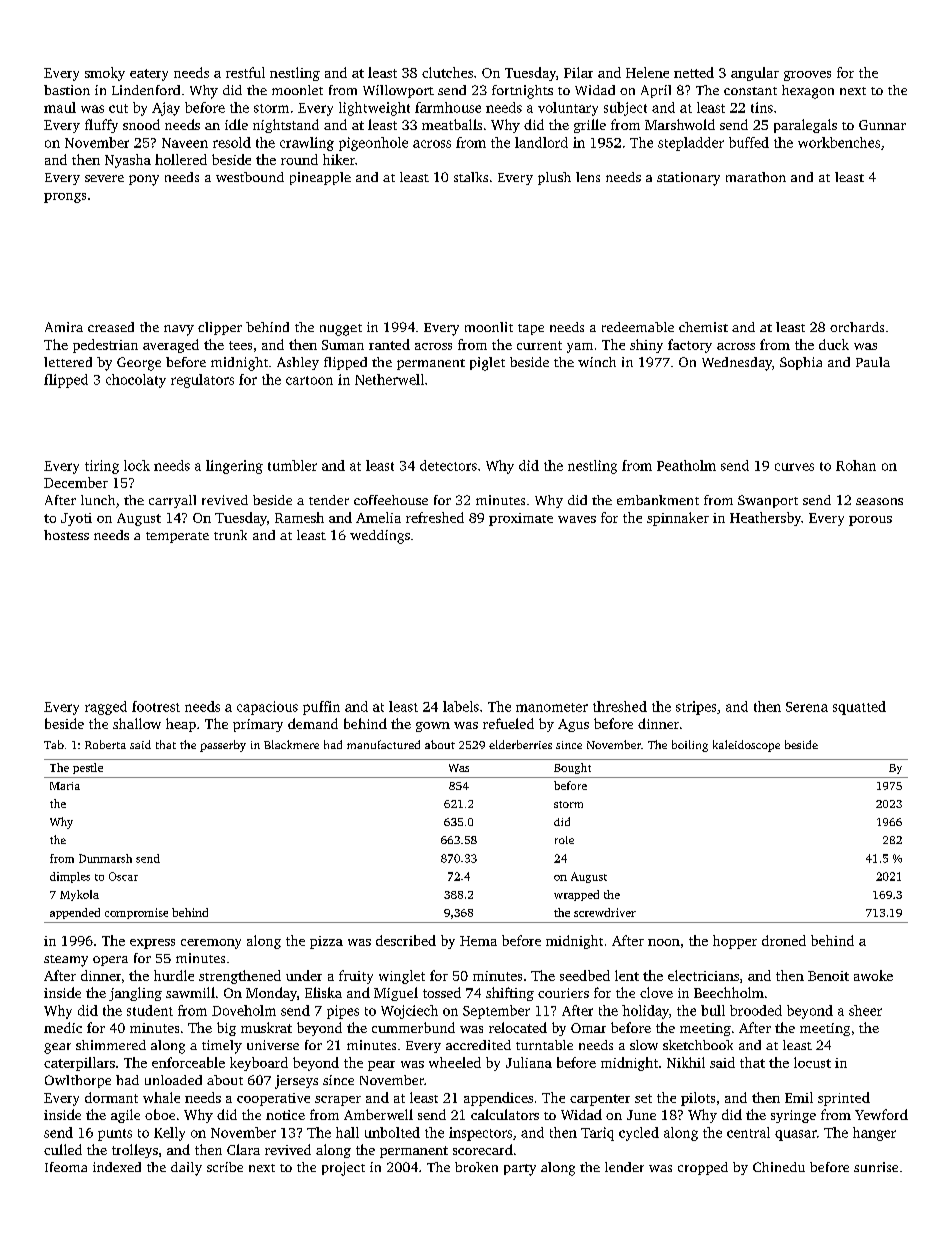  What do you see at coordinates (448, 107) in the screenshot?
I see `farmhouse` at bounding box center [448, 107].
